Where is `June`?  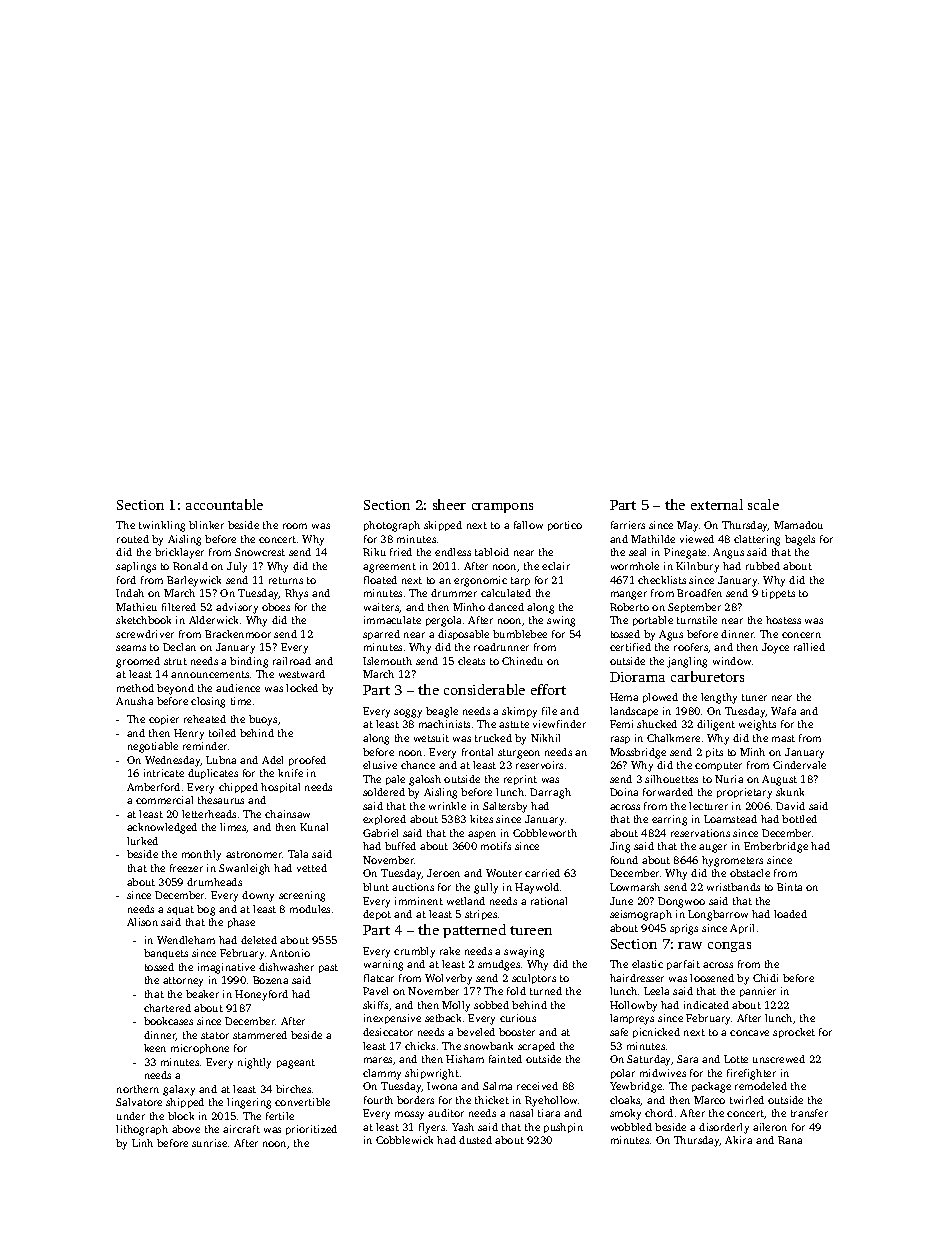 June is located at coordinates (621, 901).
